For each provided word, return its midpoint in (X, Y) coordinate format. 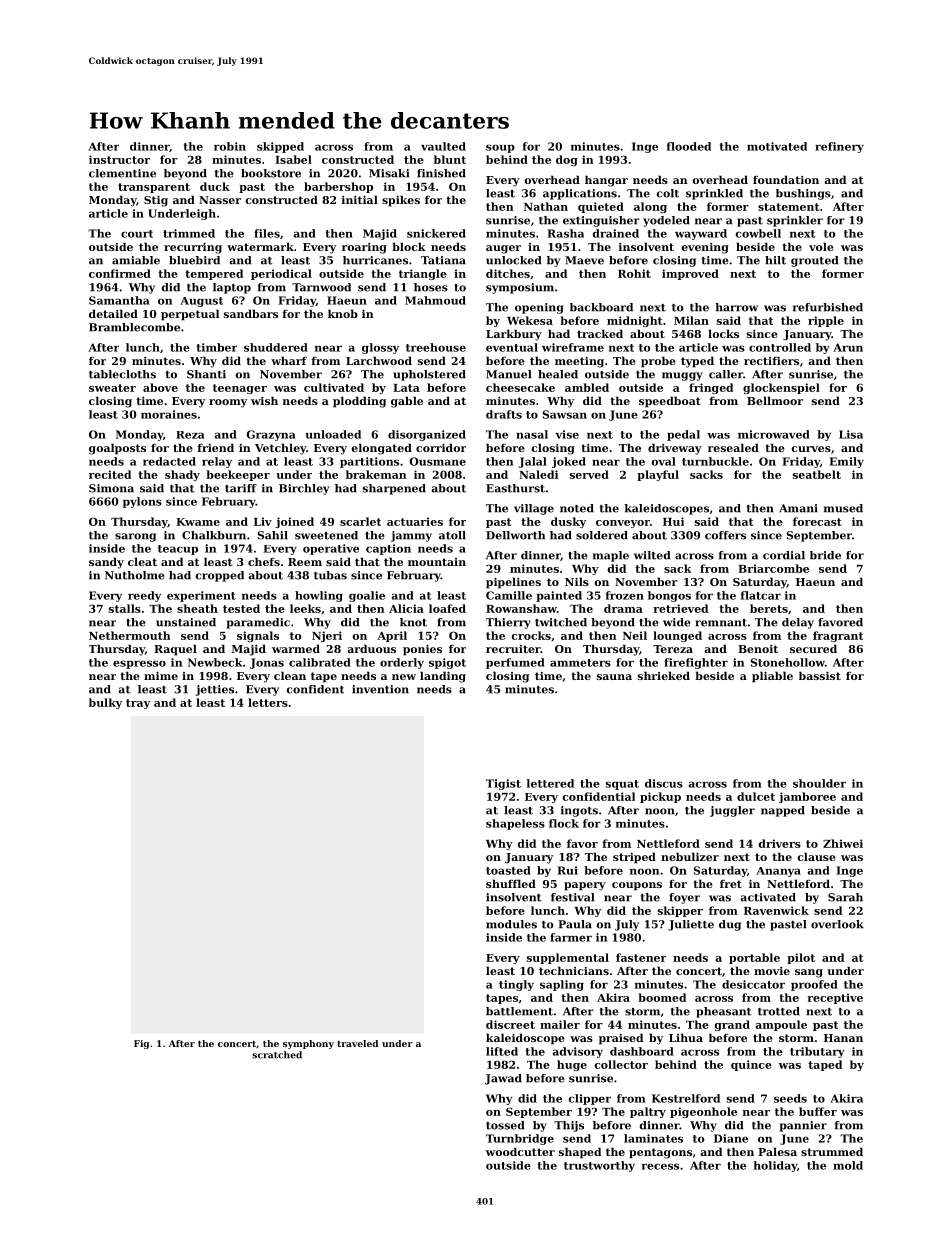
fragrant (838, 636)
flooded (689, 146)
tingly (516, 985)
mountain (437, 562)
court (137, 234)
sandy (106, 563)
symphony (308, 1044)
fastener (641, 957)
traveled (357, 1043)
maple (611, 556)
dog (567, 160)
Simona (111, 488)
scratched (277, 1055)
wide (677, 622)
